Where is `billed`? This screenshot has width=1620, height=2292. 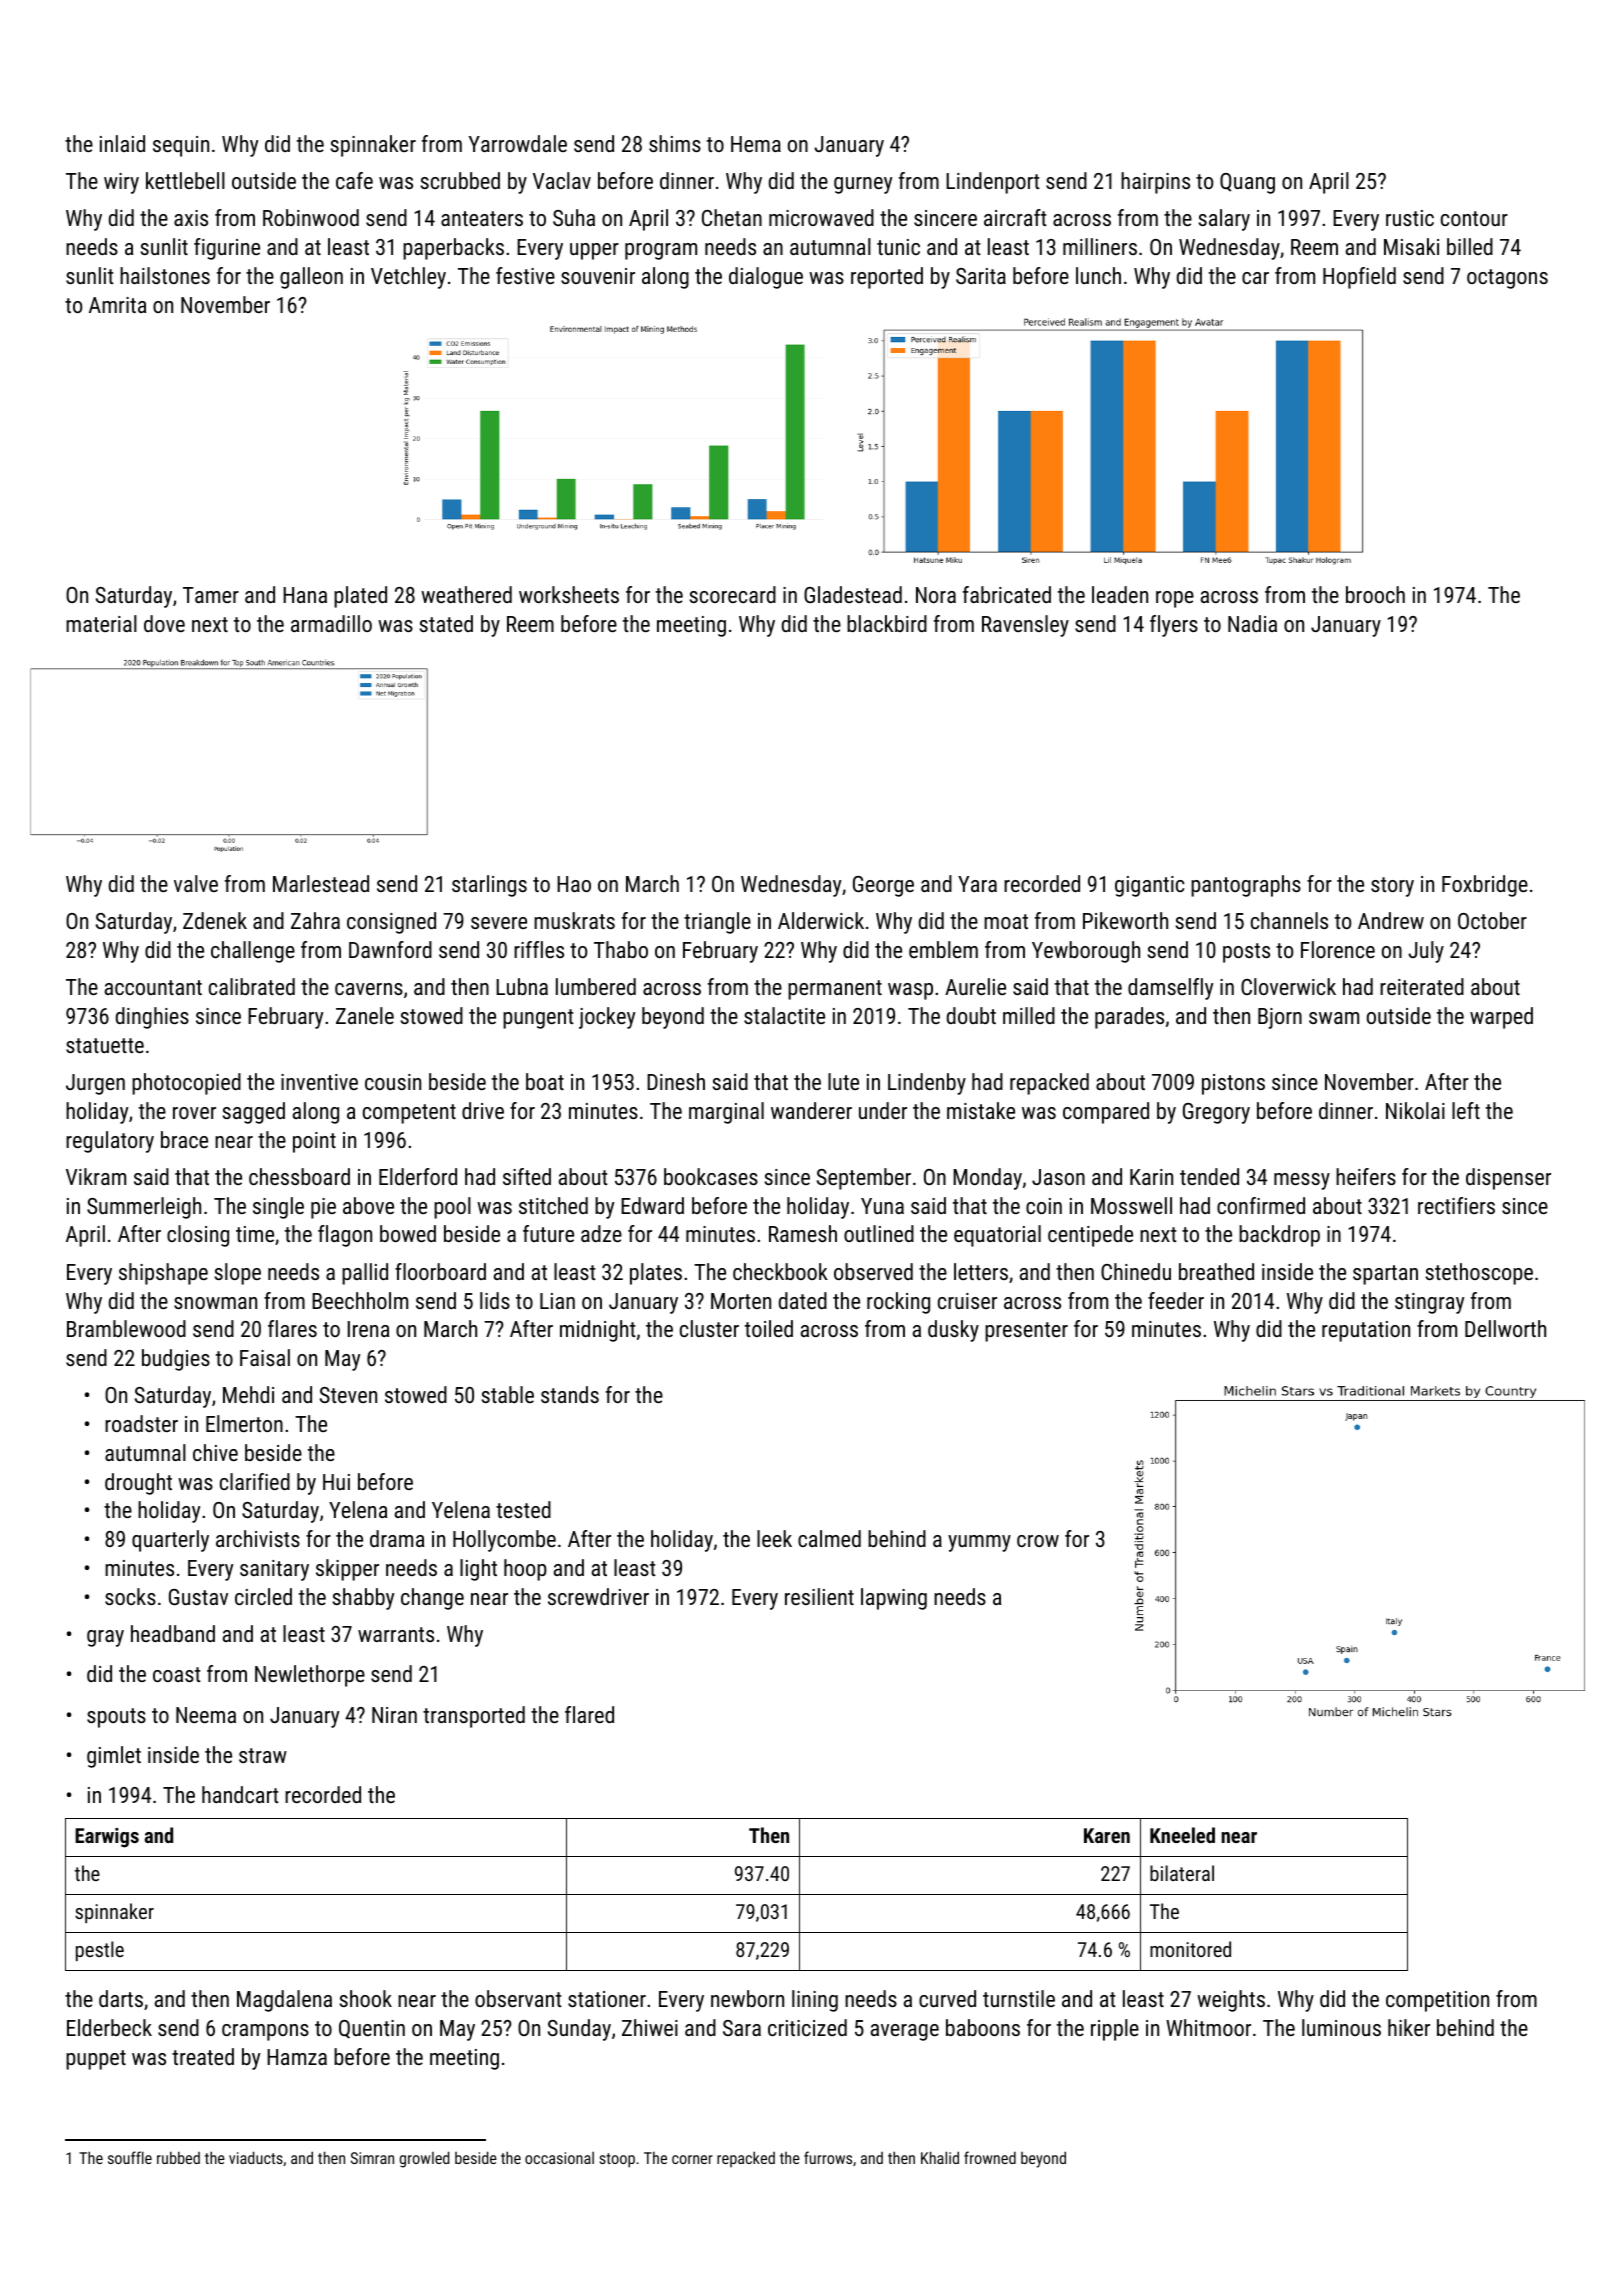
billed is located at coordinates (1470, 246).
